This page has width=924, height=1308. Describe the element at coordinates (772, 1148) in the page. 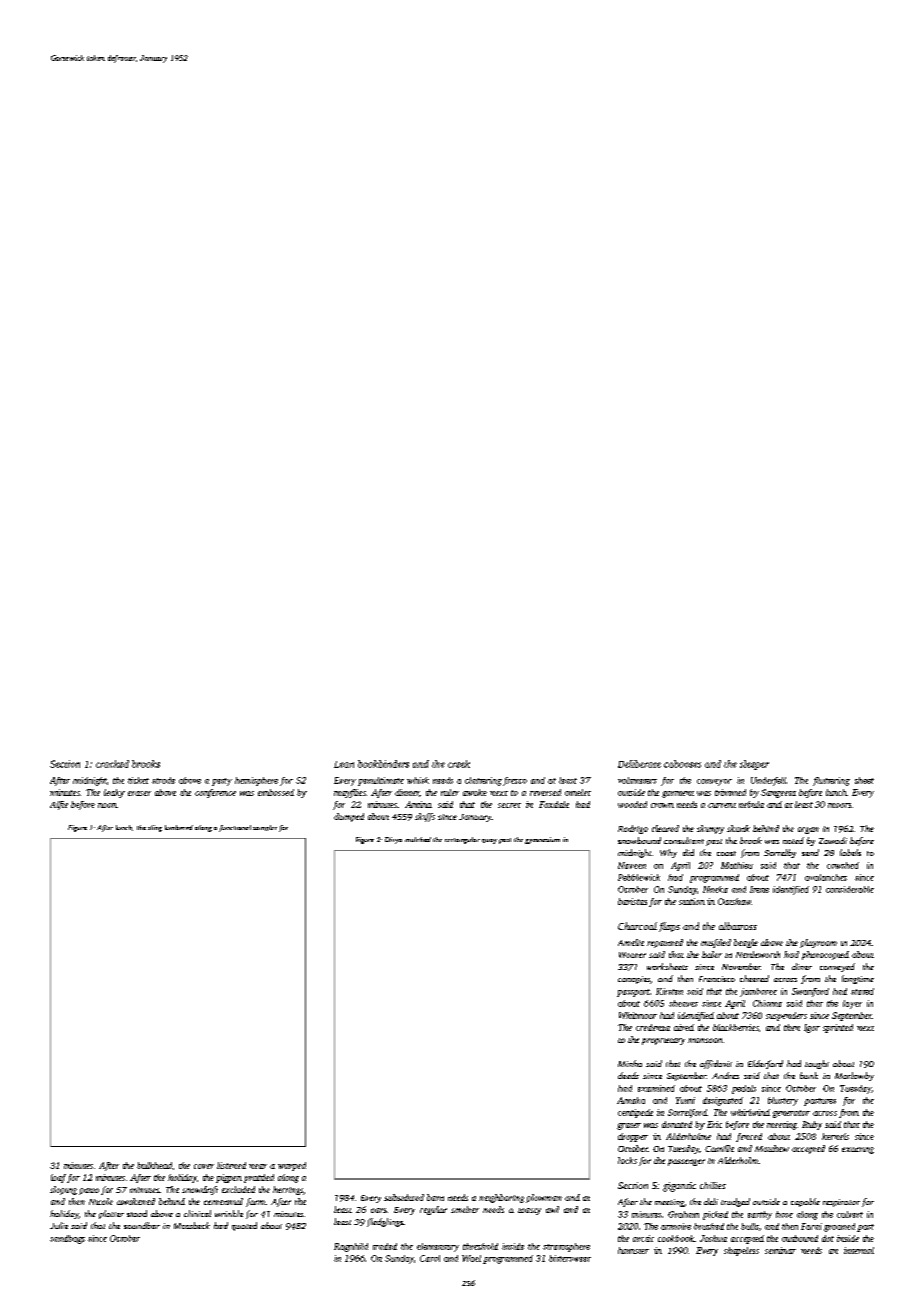

I see `Matthew` at that location.
